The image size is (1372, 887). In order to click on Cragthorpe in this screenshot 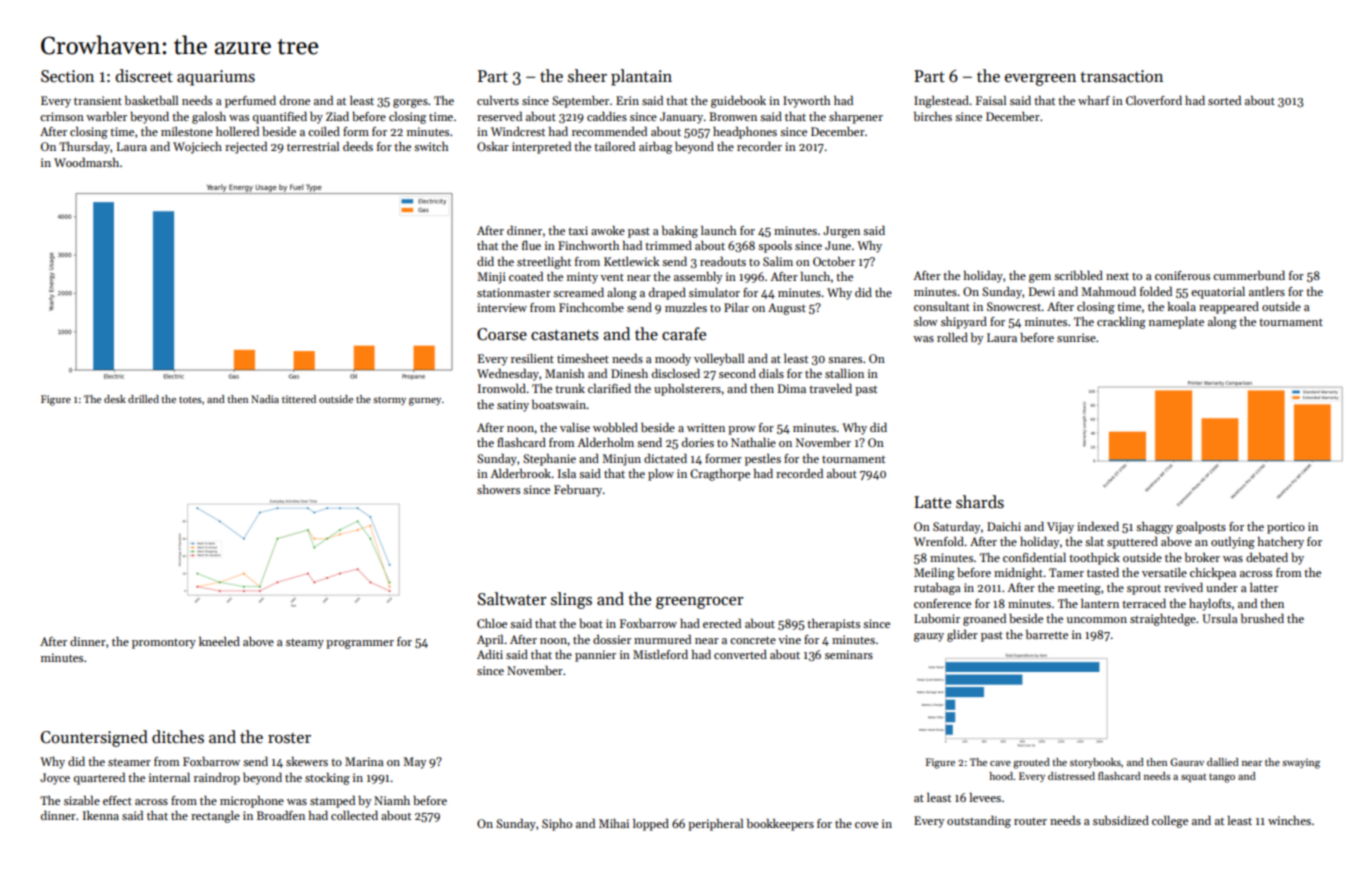, I will do `click(720, 475)`.
